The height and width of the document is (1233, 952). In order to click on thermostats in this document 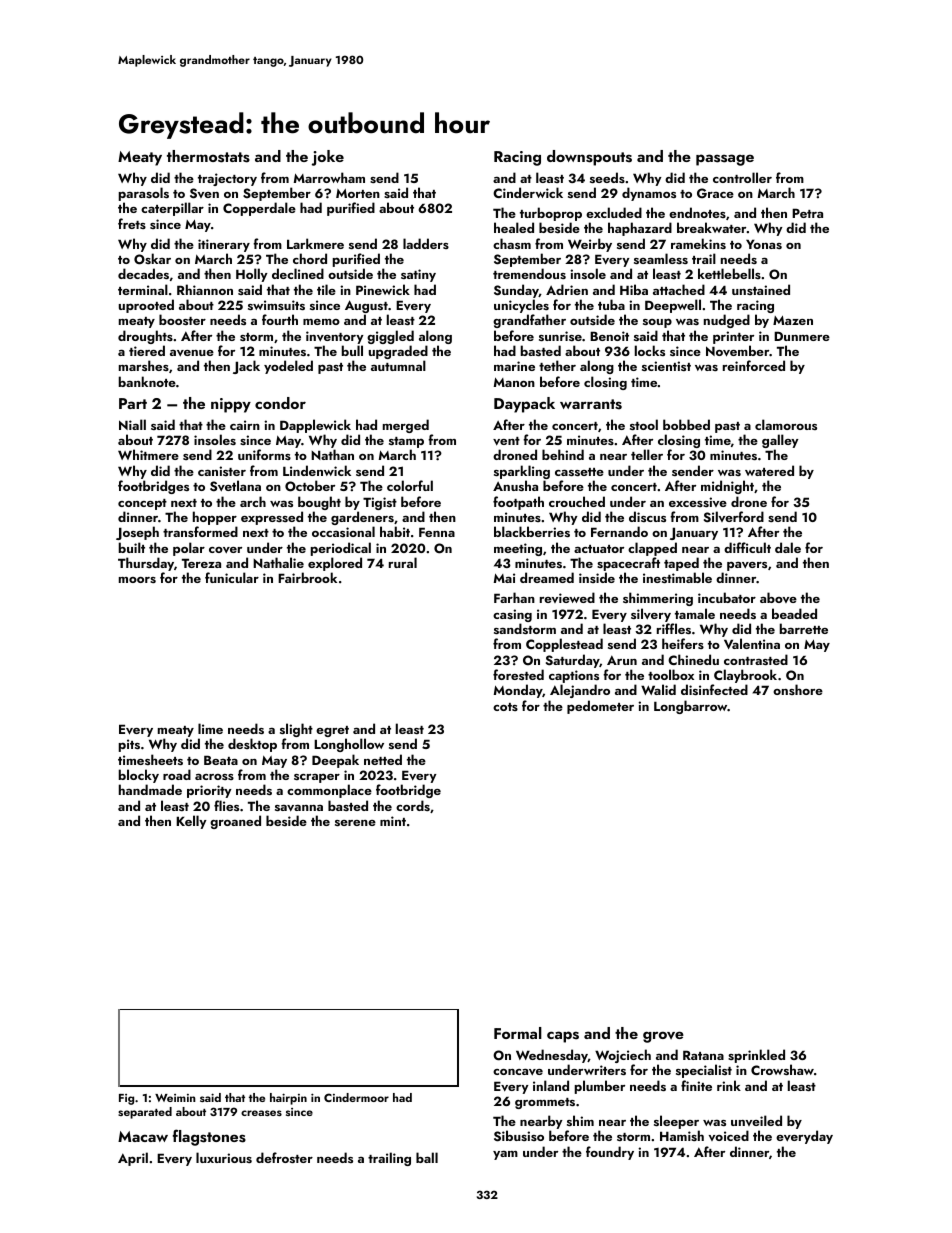, I will do `click(208, 156)`.
